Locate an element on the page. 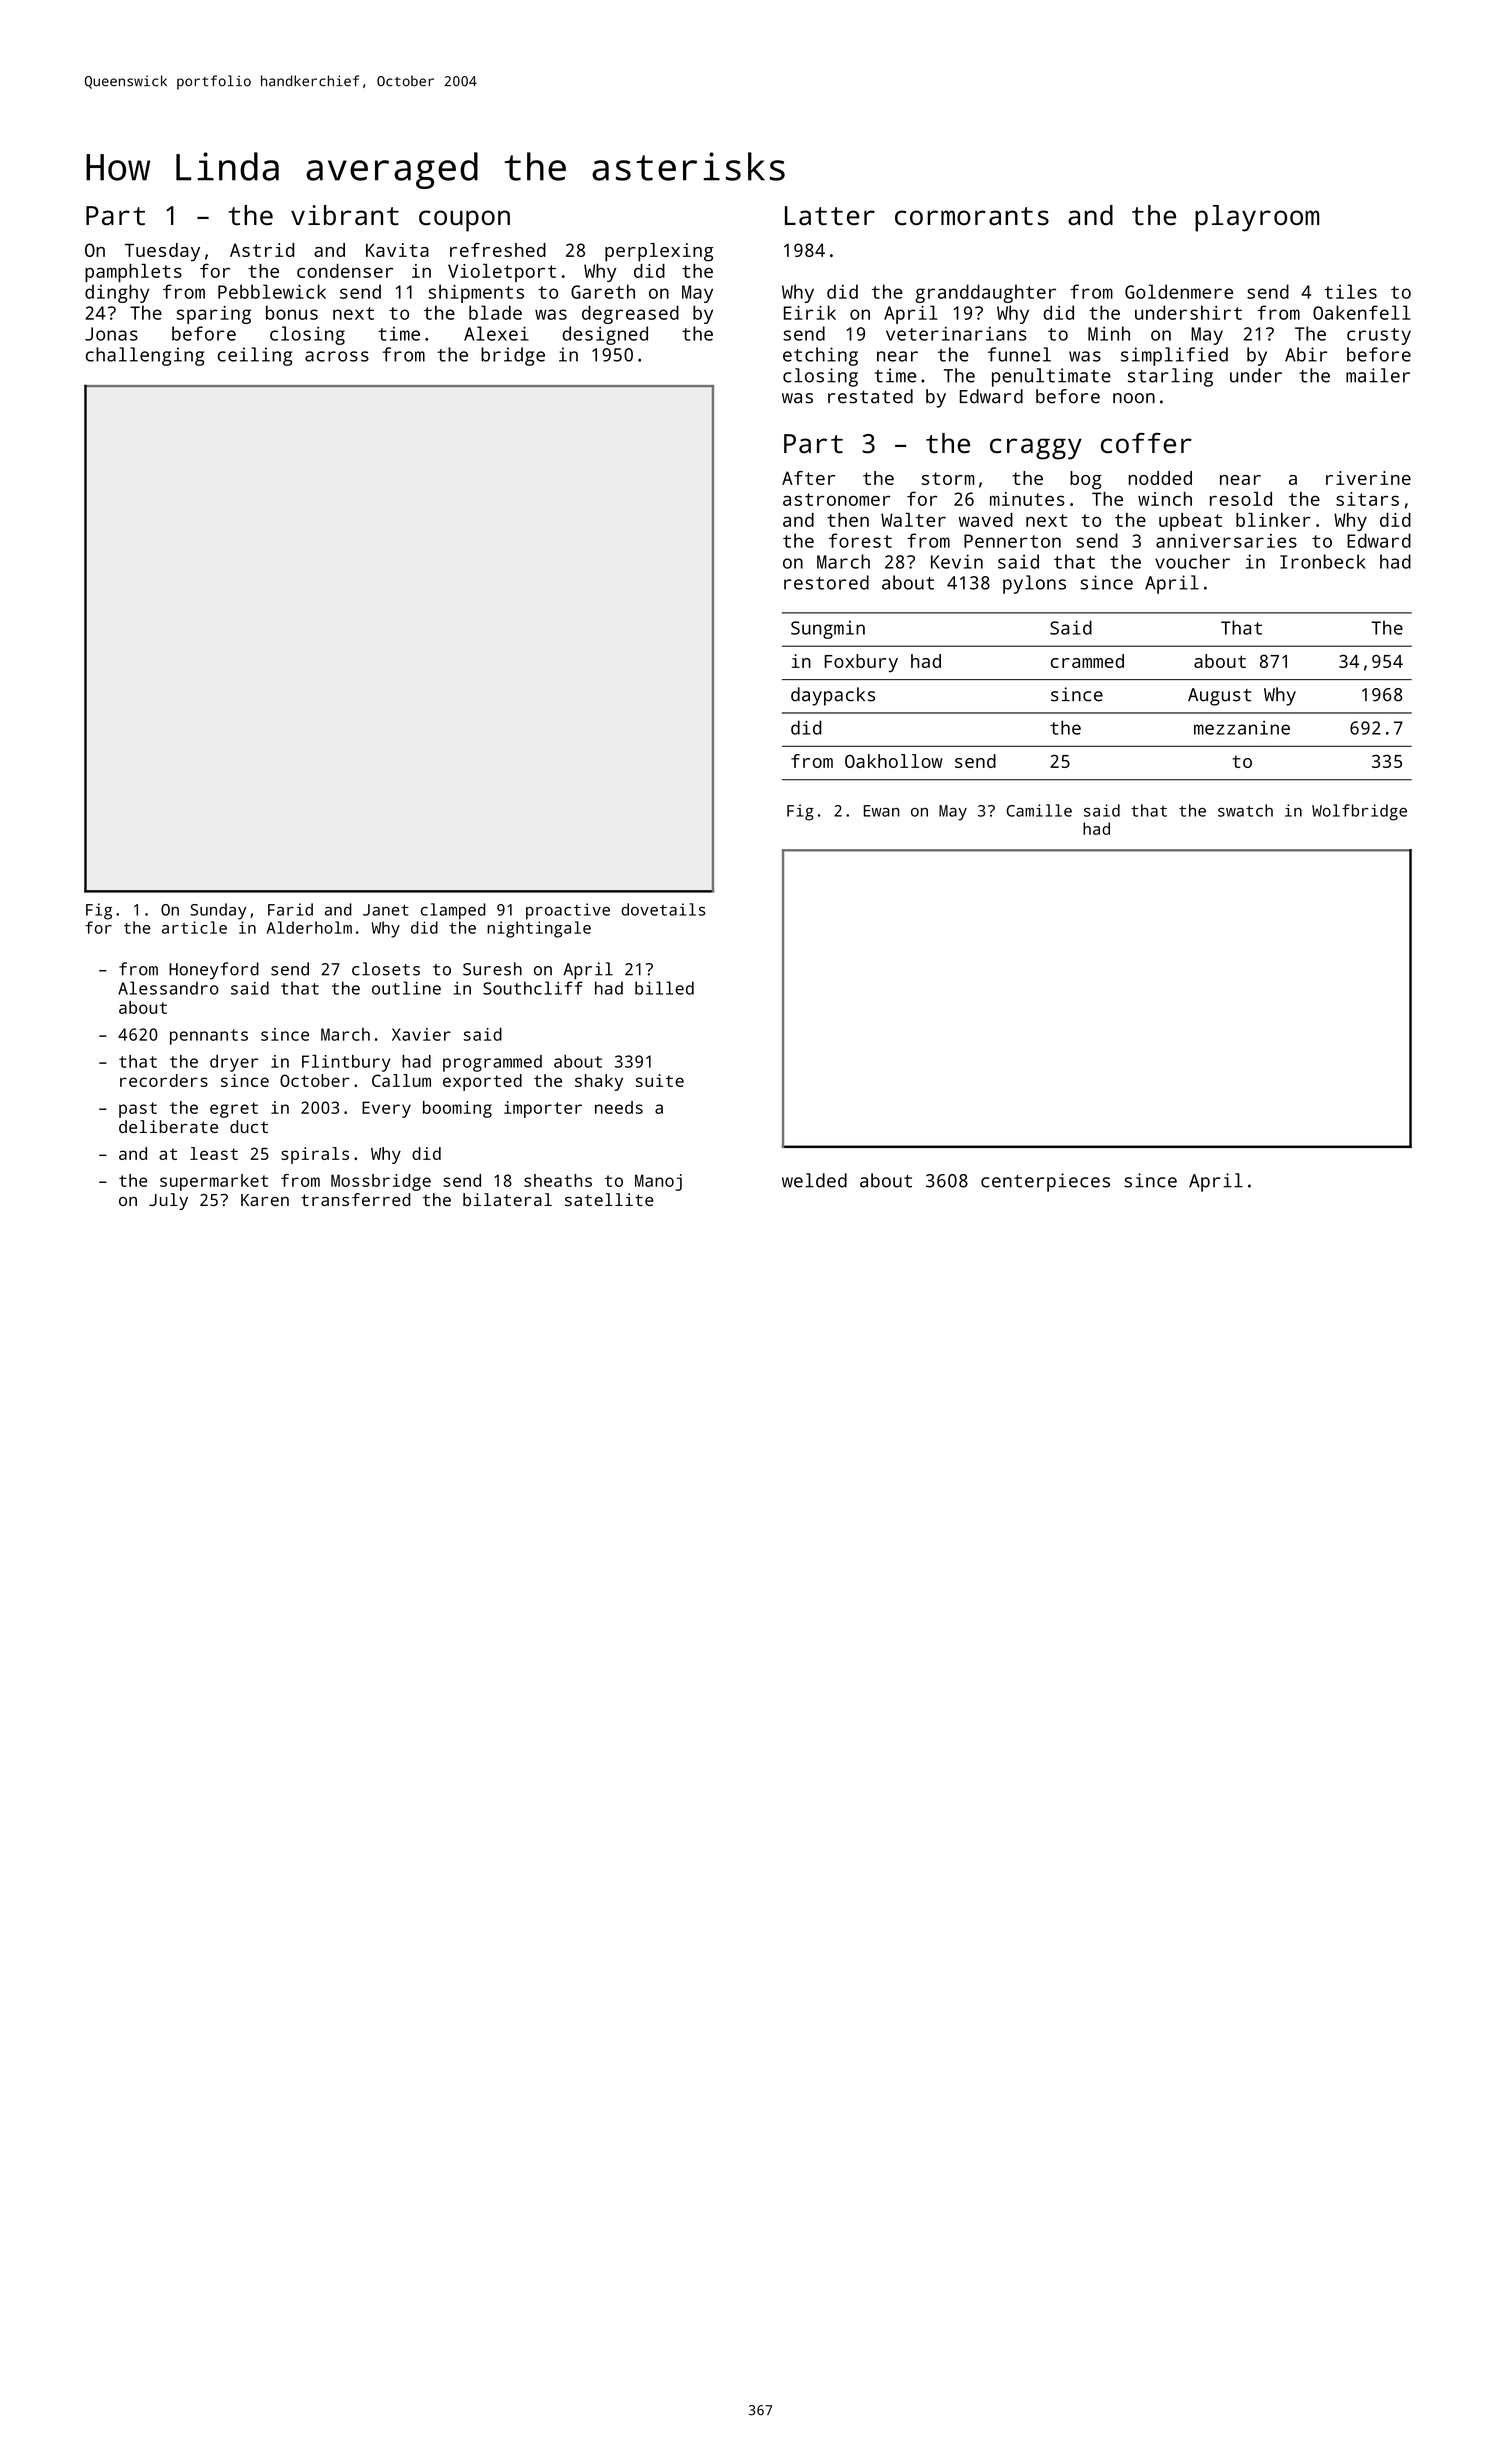 The width and height of the page is (1496, 2464). dovetails is located at coordinates (663, 909).
